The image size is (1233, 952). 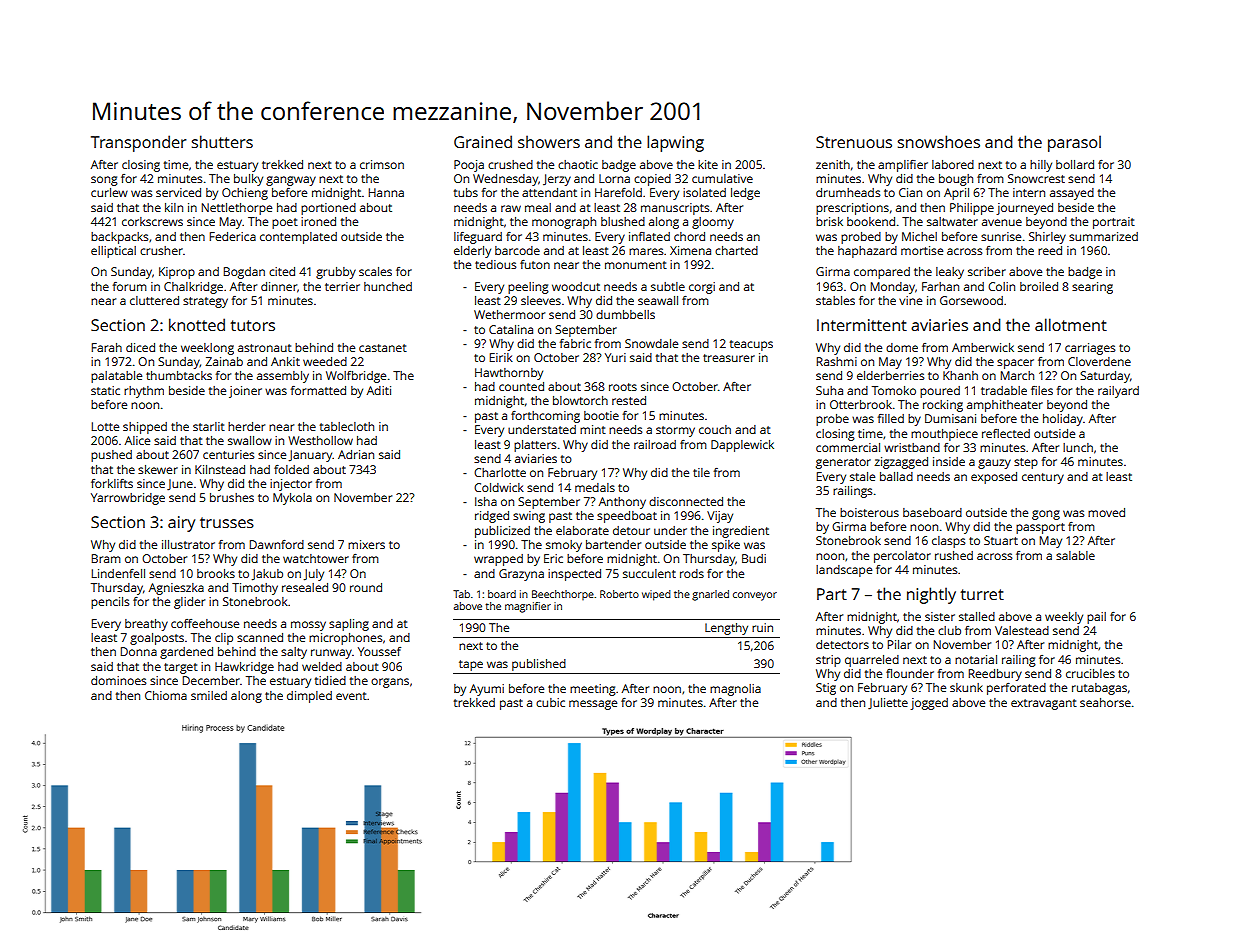 What do you see at coordinates (342, 286) in the document?
I see `terrier` at bounding box center [342, 286].
